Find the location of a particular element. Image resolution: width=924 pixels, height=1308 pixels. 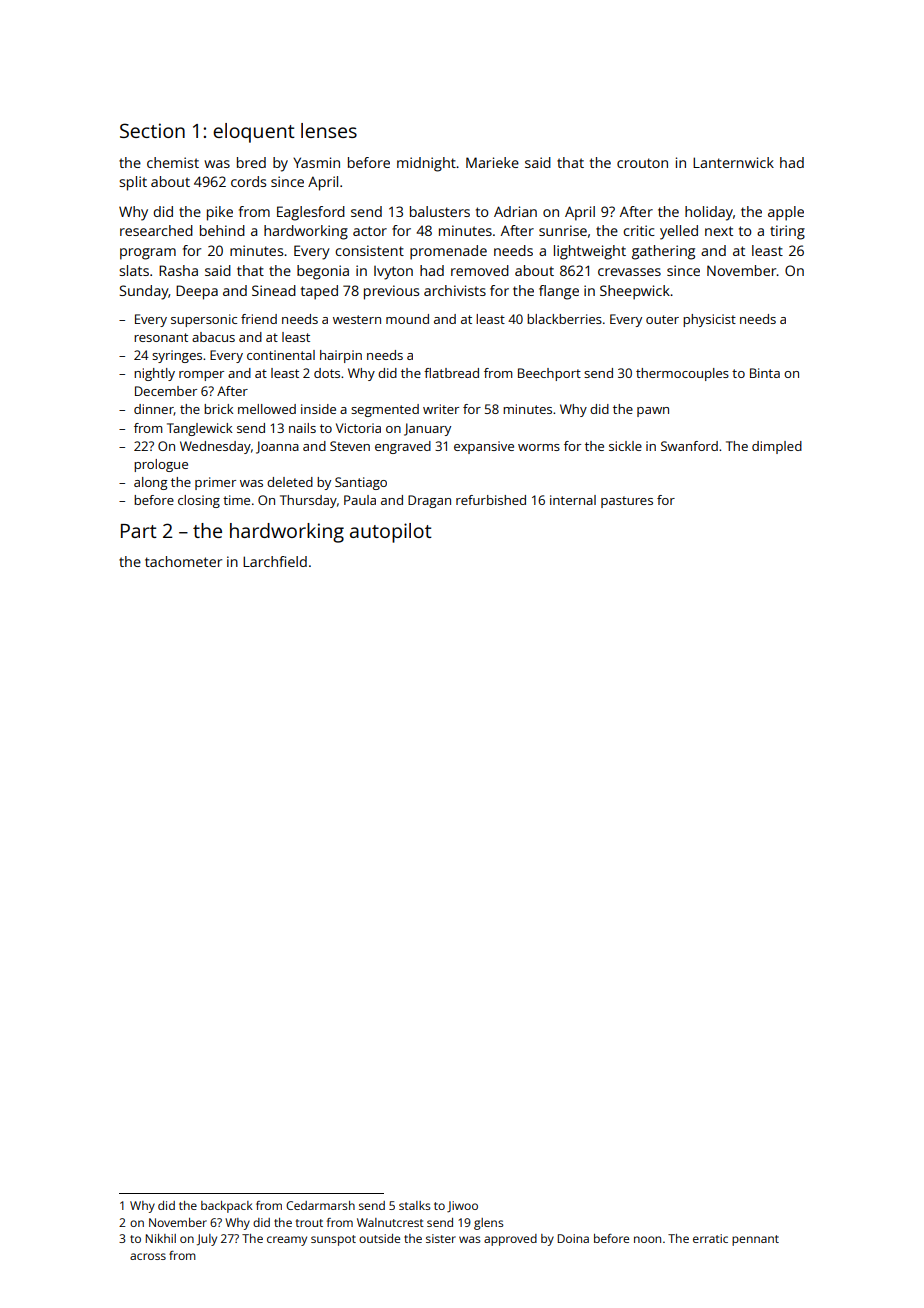

backpack is located at coordinates (227, 1207).
